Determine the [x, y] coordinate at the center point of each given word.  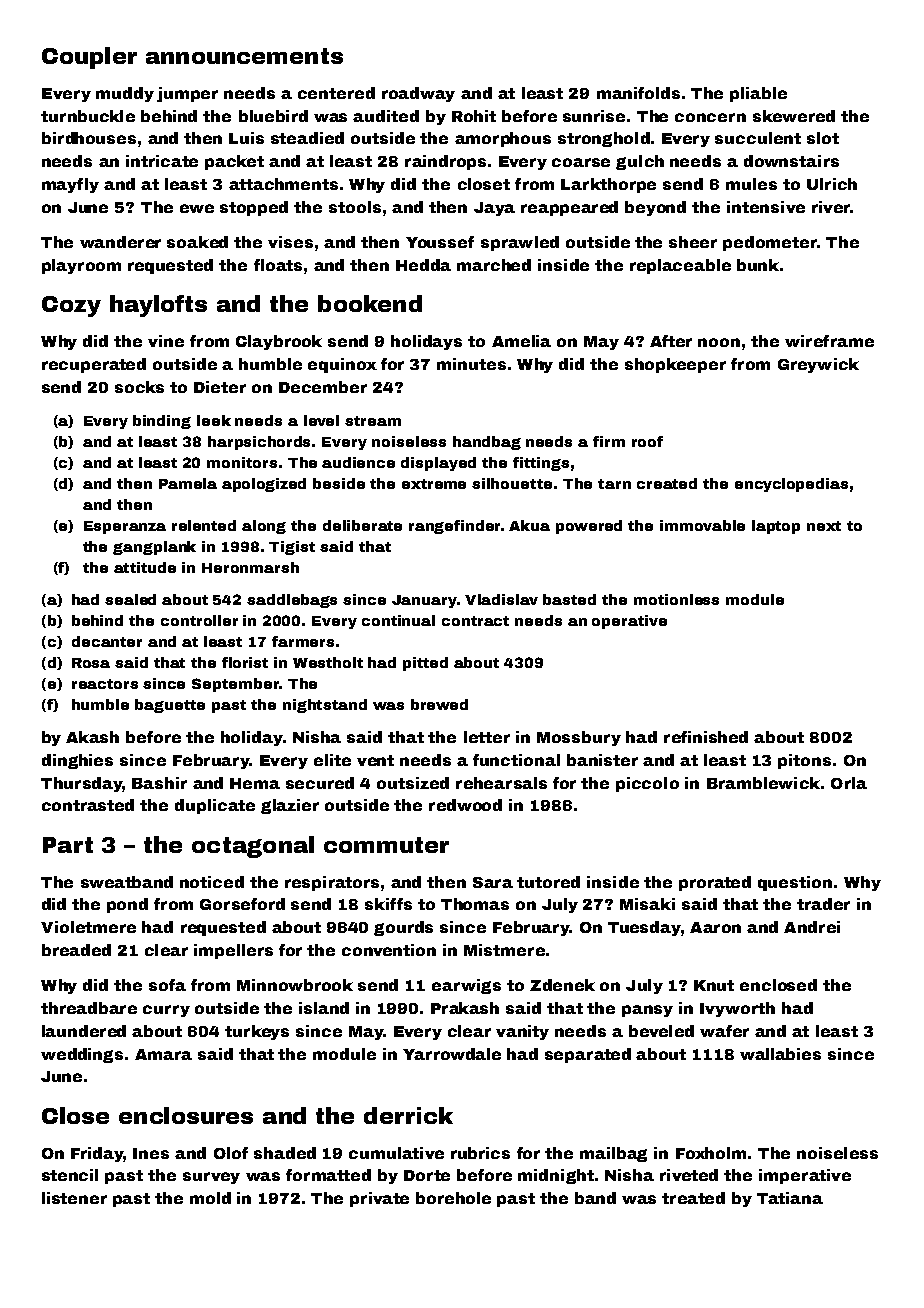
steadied [307, 138]
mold [210, 1198]
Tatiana [790, 1198]
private [379, 1199]
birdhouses [89, 138]
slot [823, 138]
